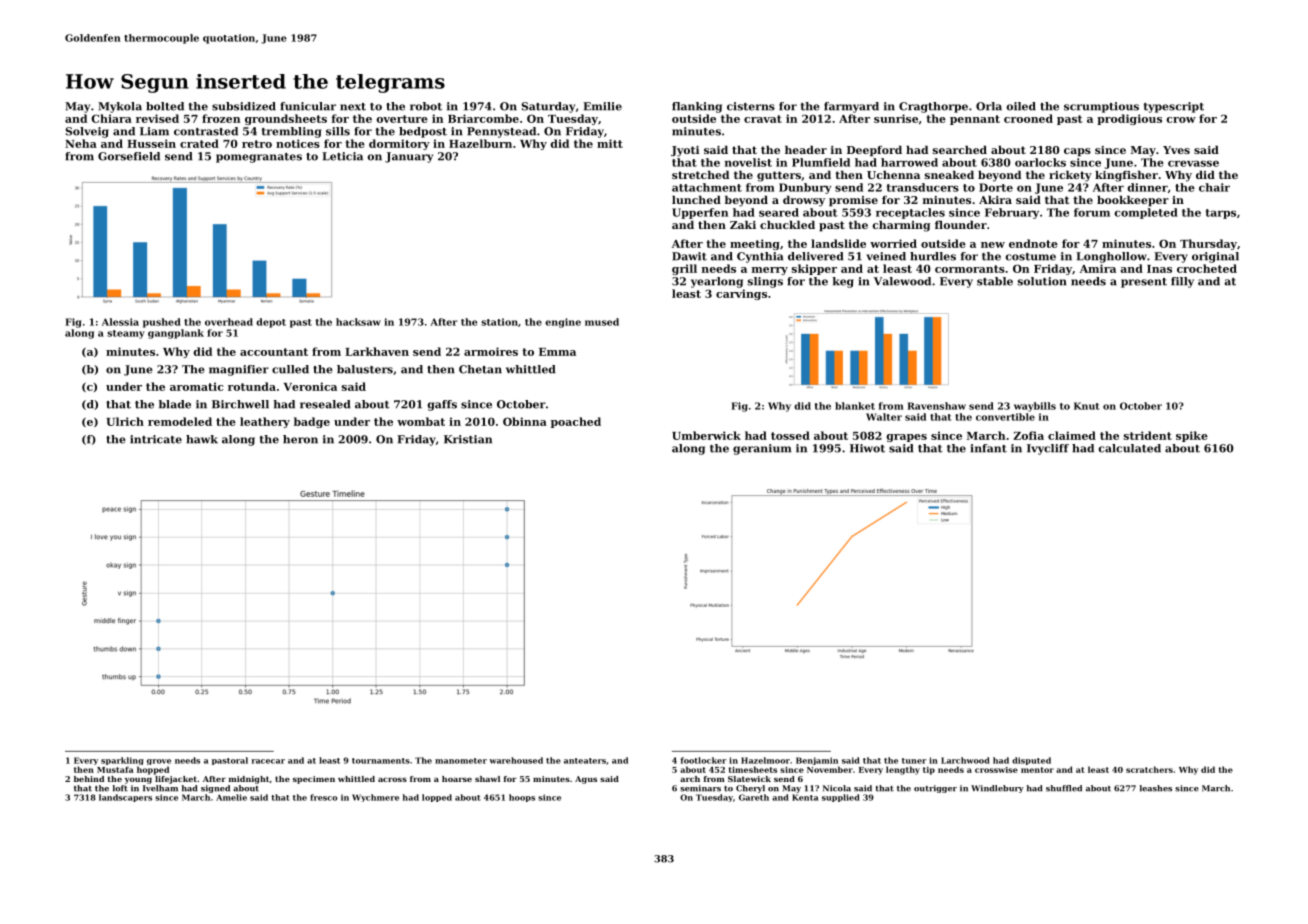  What do you see at coordinates (989, 448) in the screenshot?
I see `infant` at bounding box center [989, 448].
